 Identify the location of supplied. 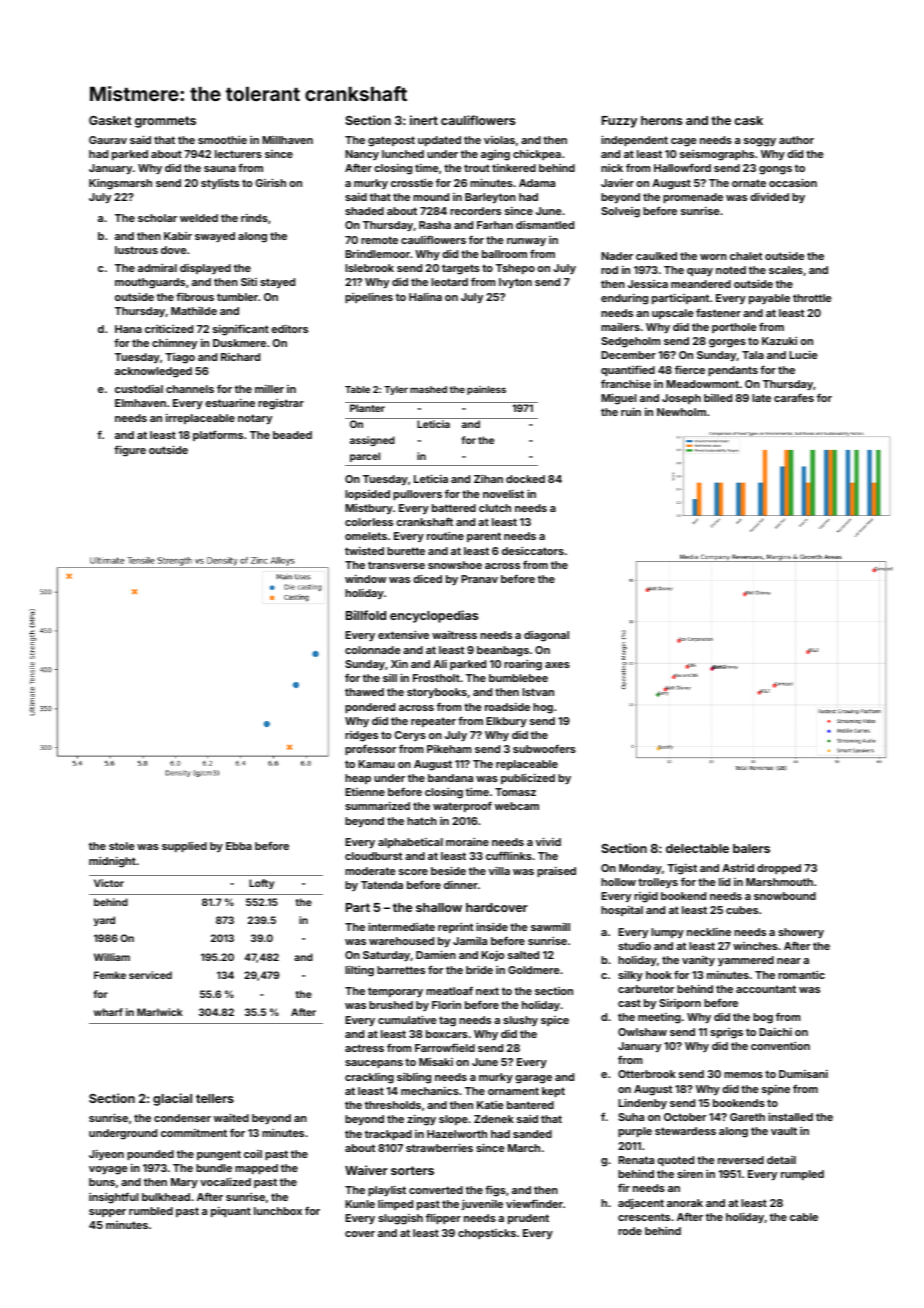
(184, 847).
